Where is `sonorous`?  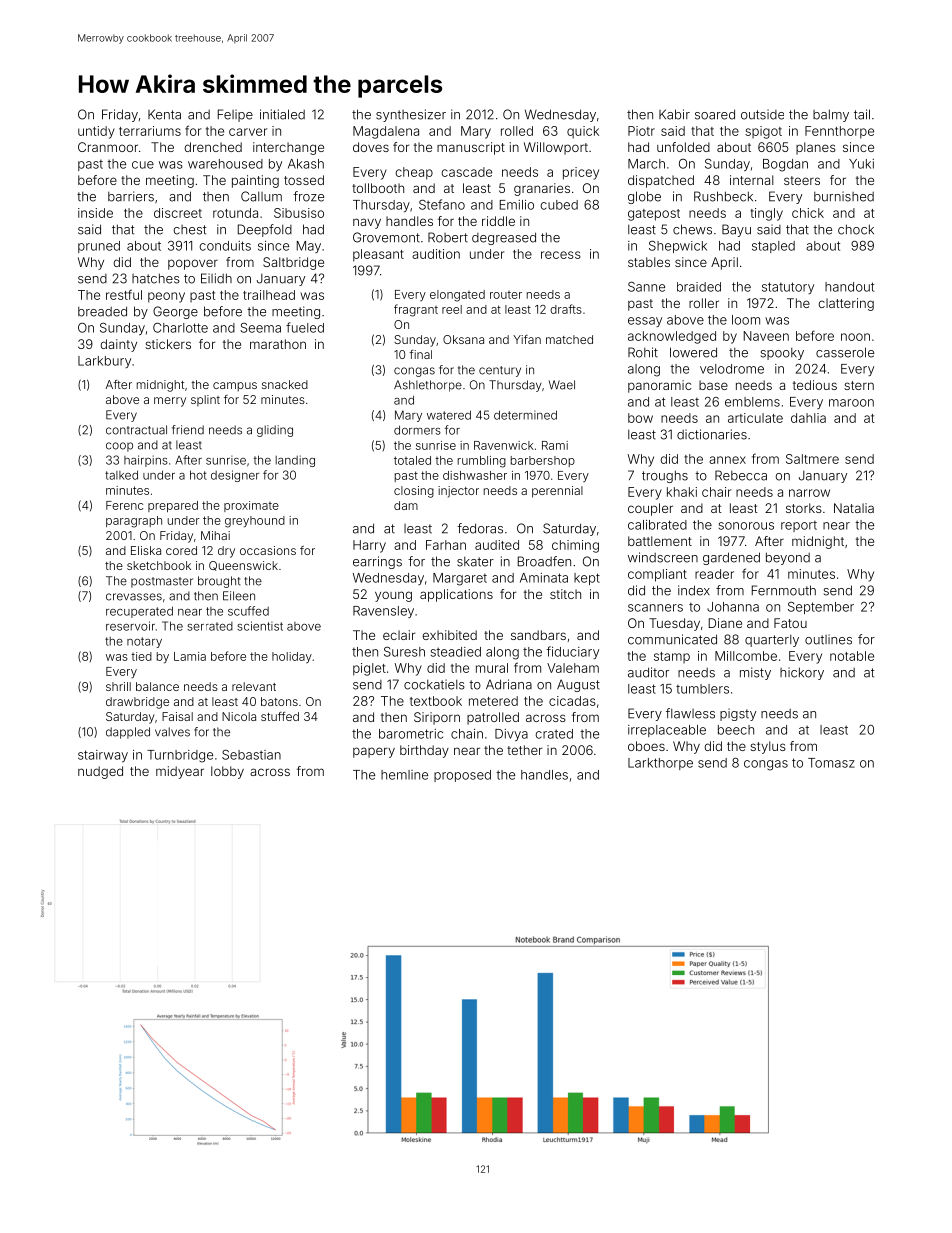
sonorous is located at coordinates (746, 526).
